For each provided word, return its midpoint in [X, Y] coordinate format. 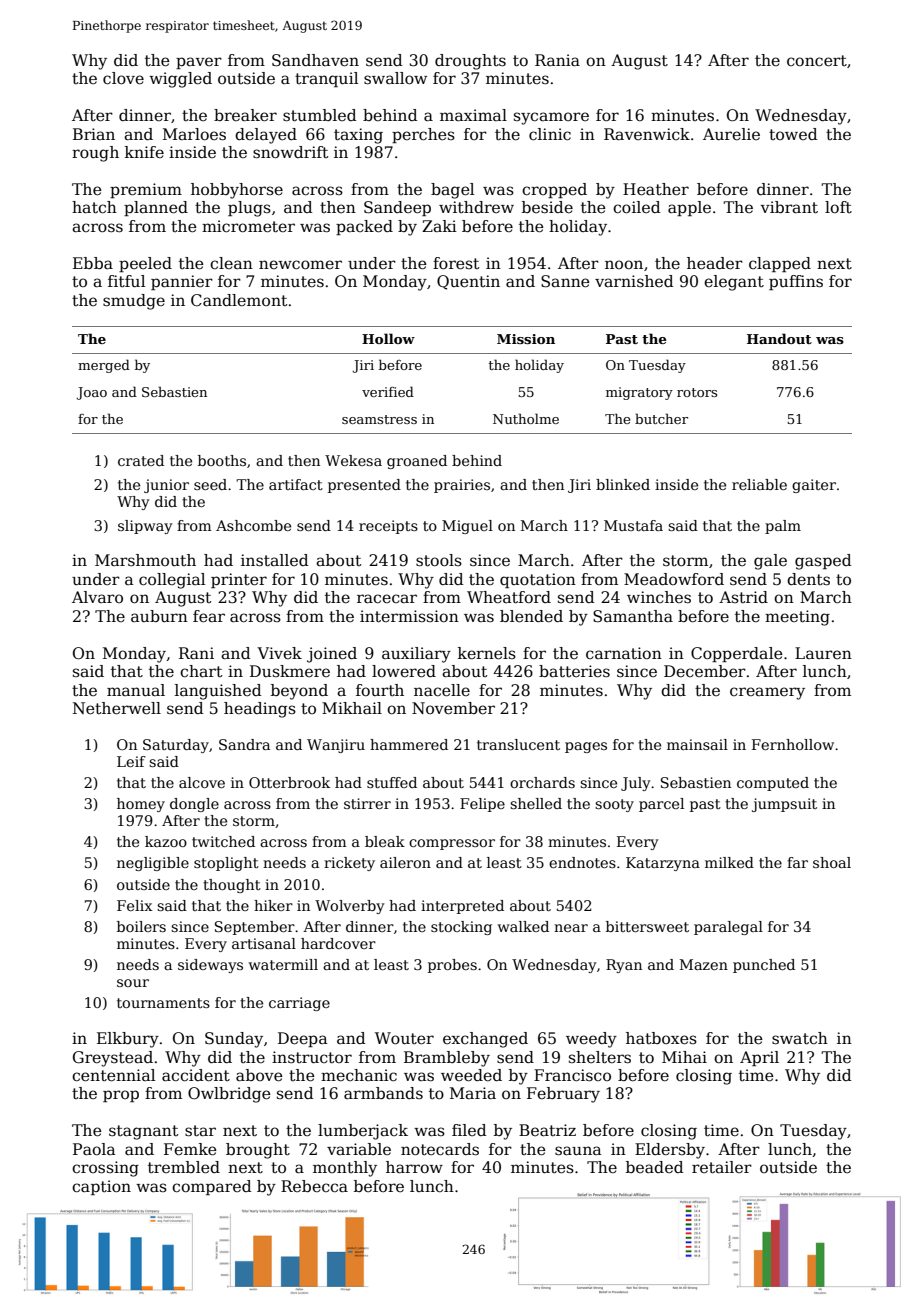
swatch [800, 1038]
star [200, 1131]
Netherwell [117, 708]
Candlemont [239, 300]
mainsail [697, 744]
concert [817, 61]
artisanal [264, 943]
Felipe [482, 805]
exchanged [485, 1040]
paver [199, 63]
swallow [395, 78]
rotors [697, 392]
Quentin [468, 282]
